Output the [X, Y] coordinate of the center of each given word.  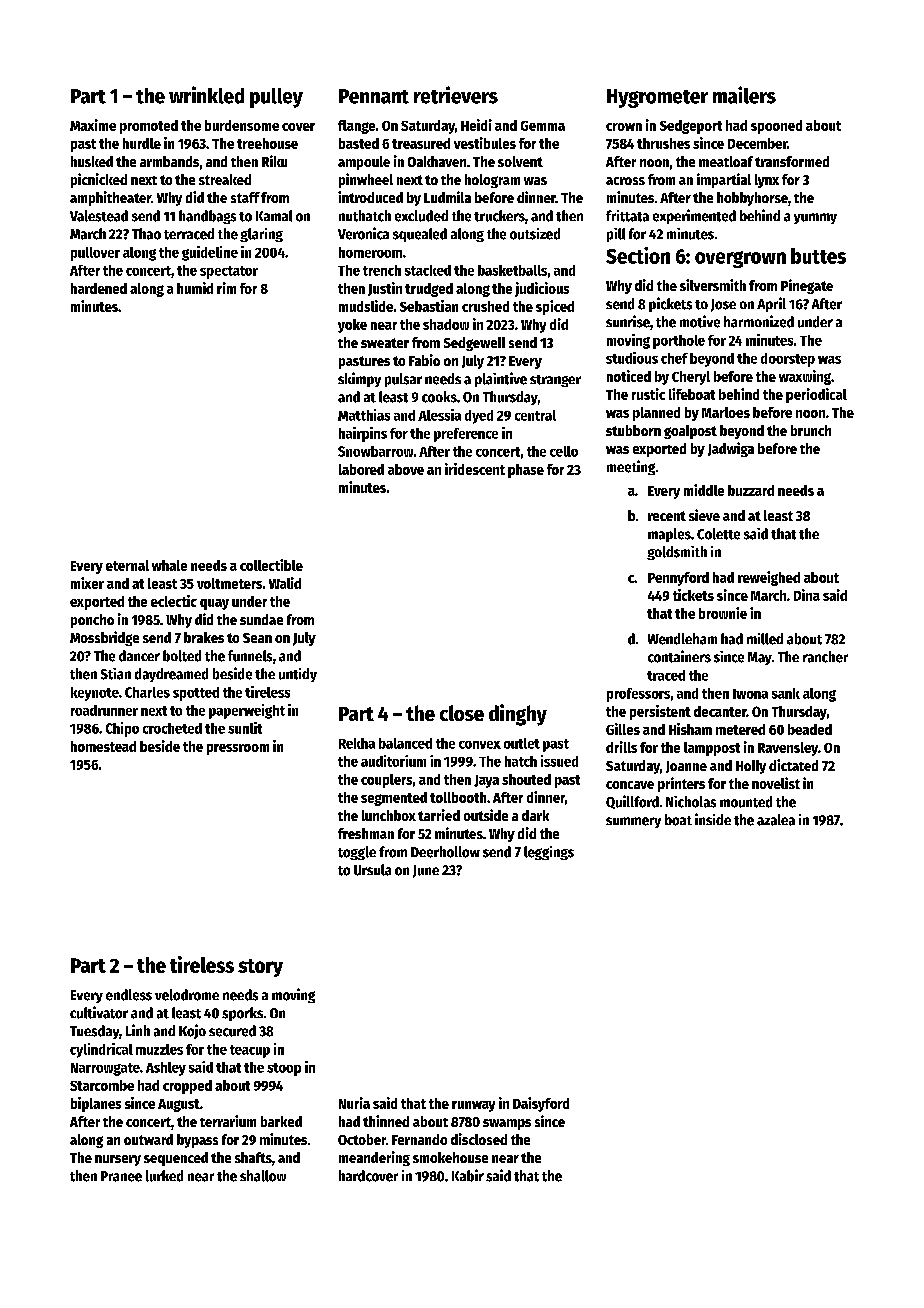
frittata [627, 216]
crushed [485, 306]
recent [667, 516]
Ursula [372, 870]
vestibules [485, 143]
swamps [507, 1124]
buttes [818, 256]
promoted [149, 127]
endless [129, 995]
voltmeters [229, 583]
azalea [776, 820]
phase [526, 471]
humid [195, 288]
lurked [164, 1176]
